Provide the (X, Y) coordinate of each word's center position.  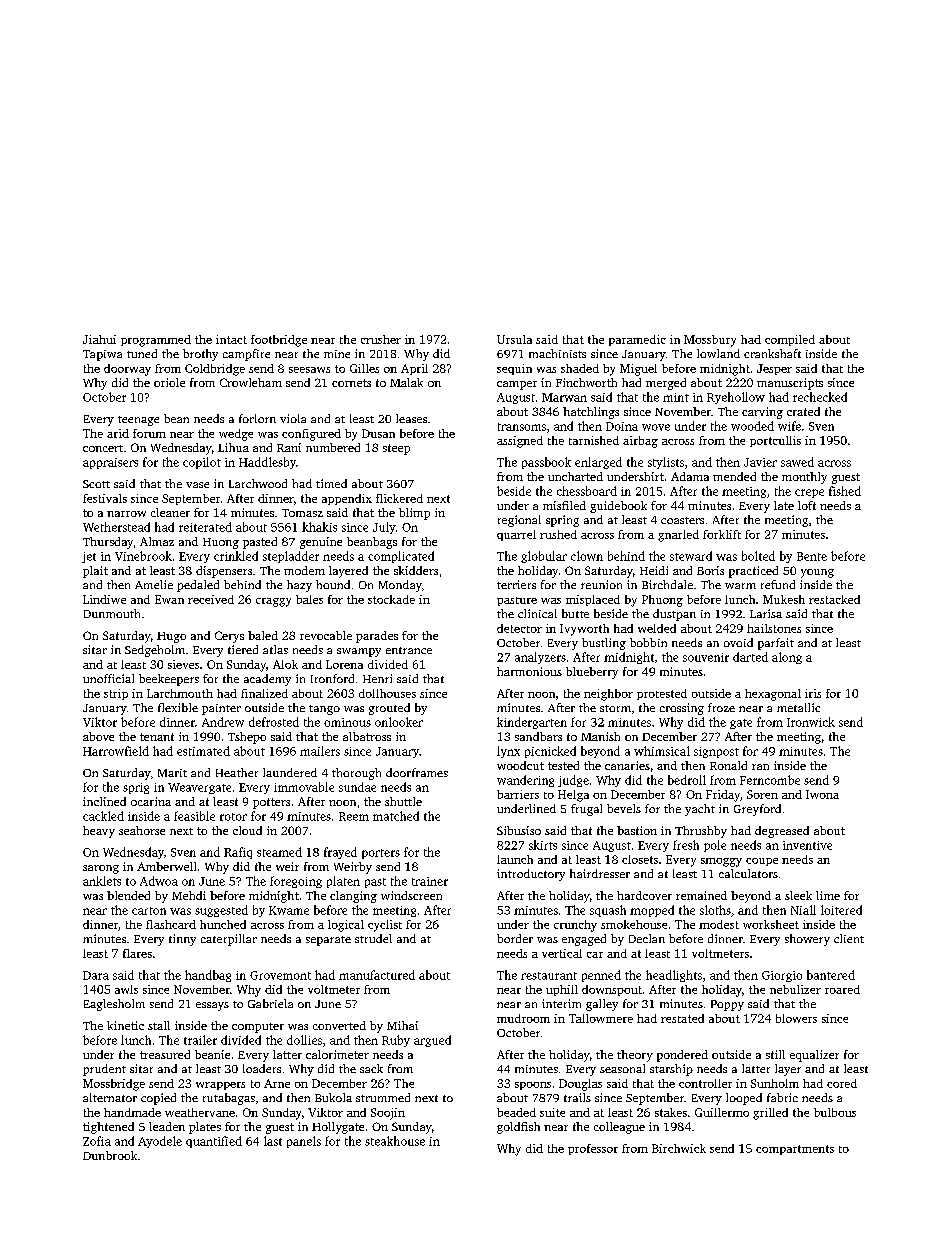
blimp (414, 514)
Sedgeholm (155, 651)
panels (304, 1142)
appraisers (110, 463)
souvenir (706, 657)
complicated (401, 557)
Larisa (766, 613)
